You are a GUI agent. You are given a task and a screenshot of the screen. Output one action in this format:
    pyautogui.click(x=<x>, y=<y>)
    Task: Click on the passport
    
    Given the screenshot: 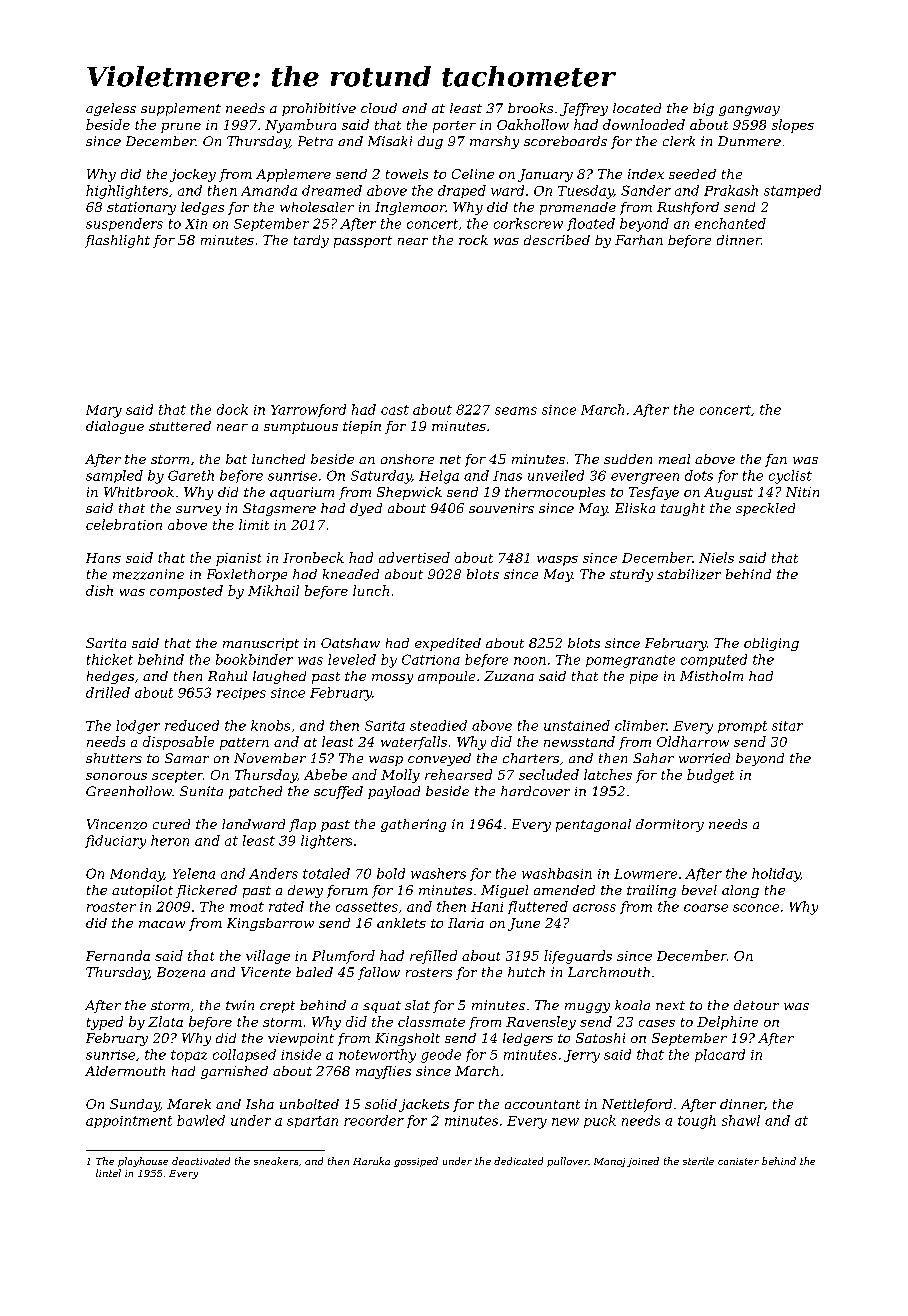 What is the action you would take?
    pyautogui.click(x=363, y=242)
